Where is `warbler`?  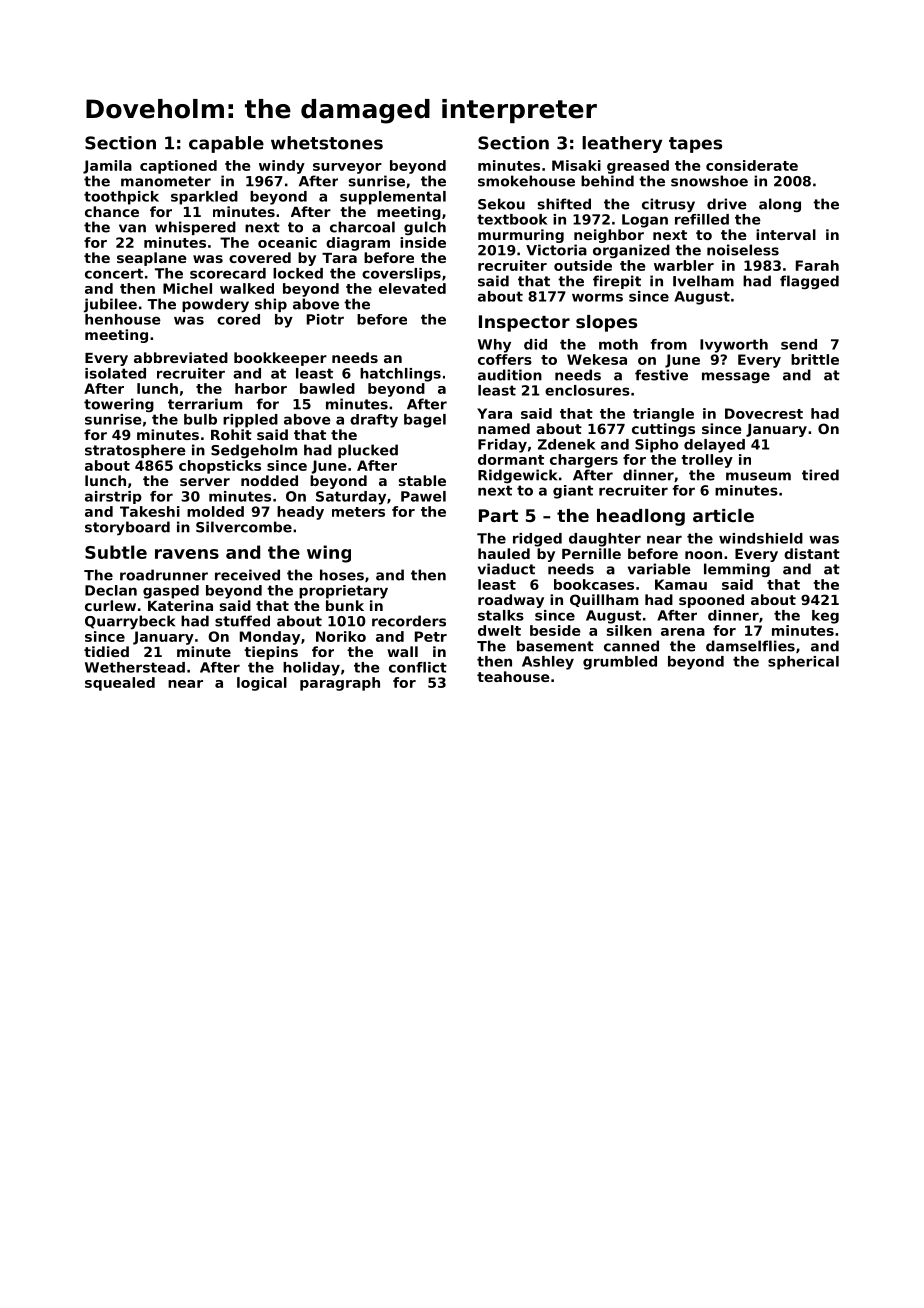
warbler is located at coordinates (684, 265).
